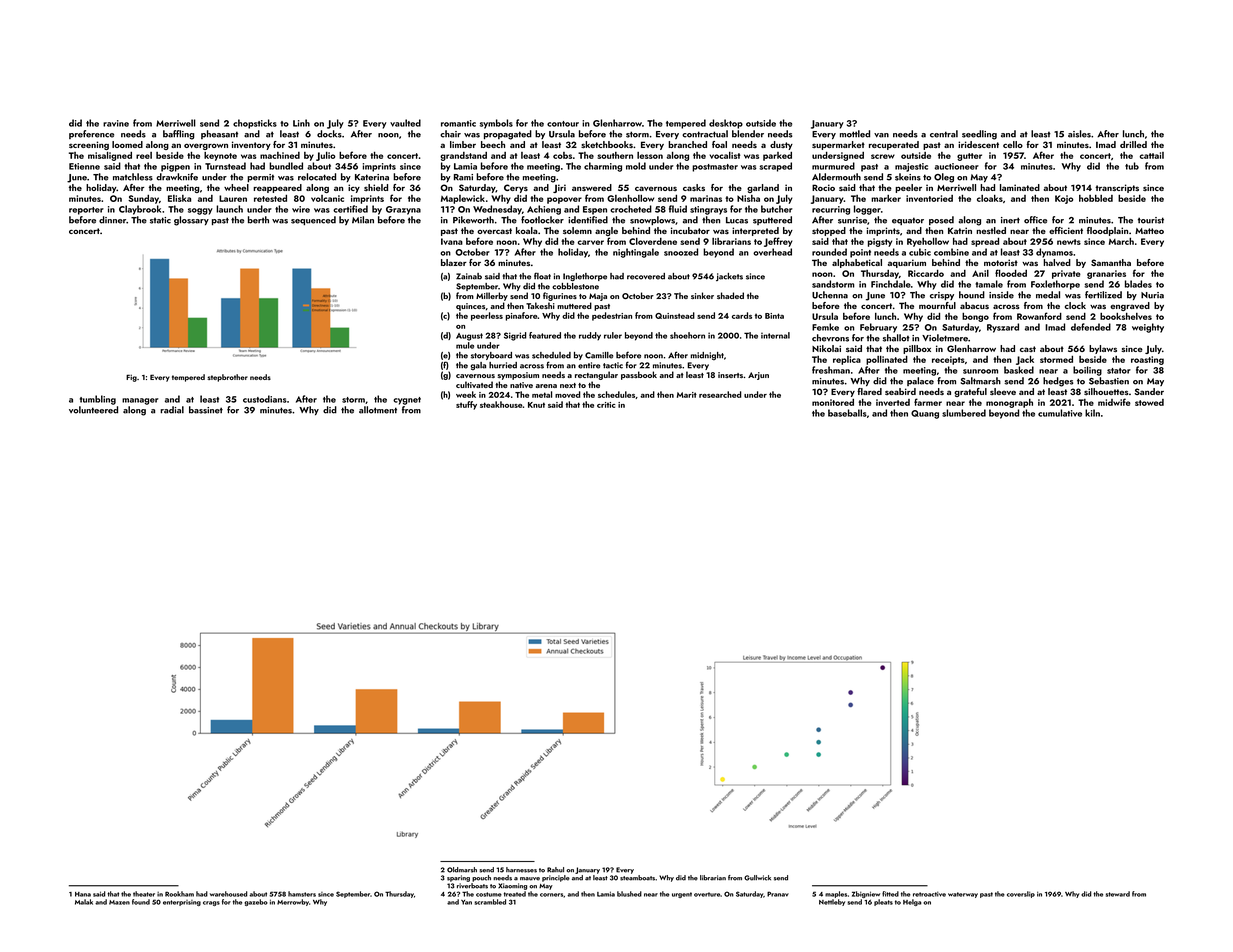 This screenshot has height=952, width=1233. Describe the element at coordinates (555, 870) in the screenshot. I see `Rahul` at that location.
